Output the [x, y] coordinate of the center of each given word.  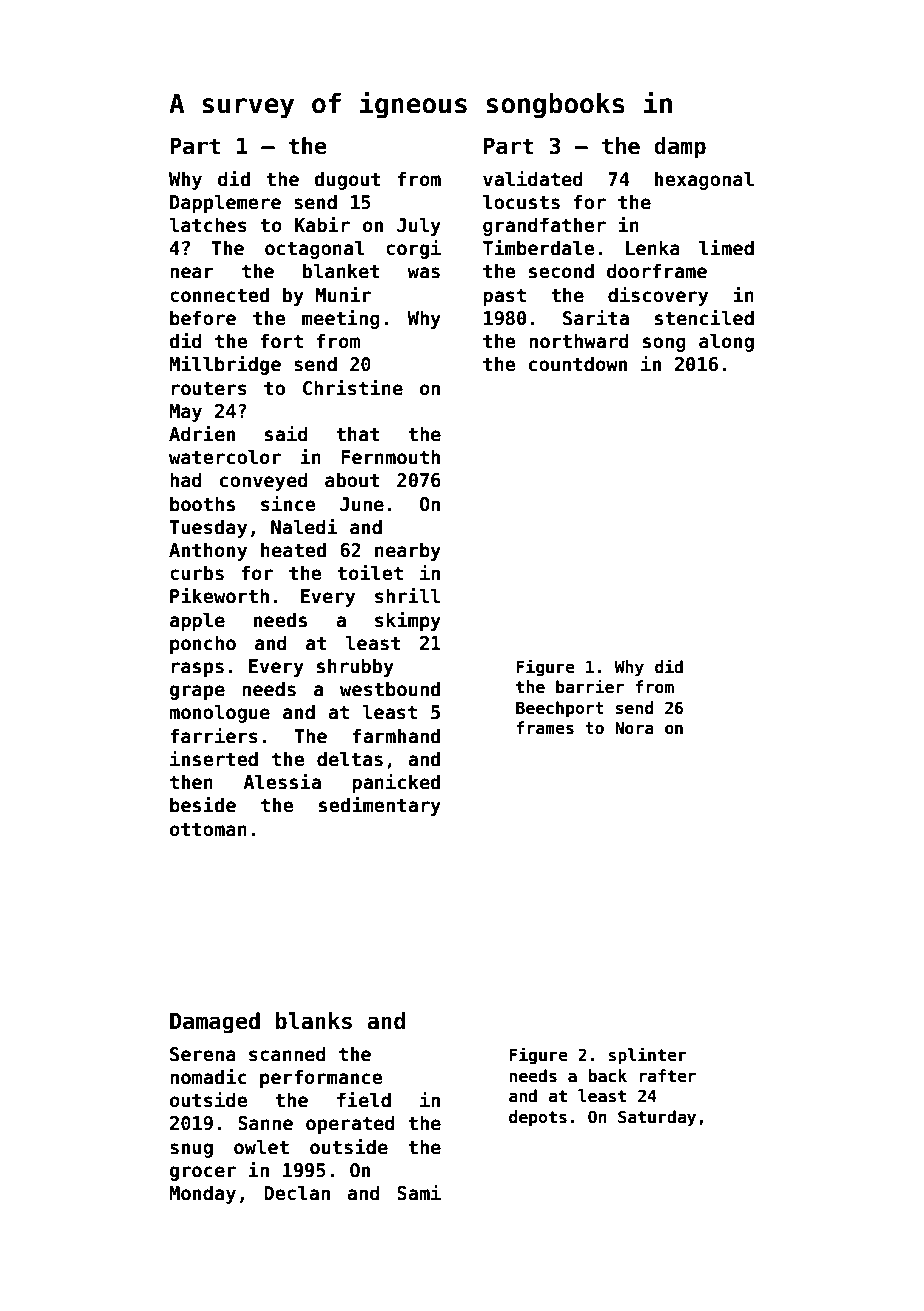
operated [350, 1124]
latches [208, 225]
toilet [370, 573]
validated [533, 179]
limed [726, 248]
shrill [407, 596]
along [726, 342]
